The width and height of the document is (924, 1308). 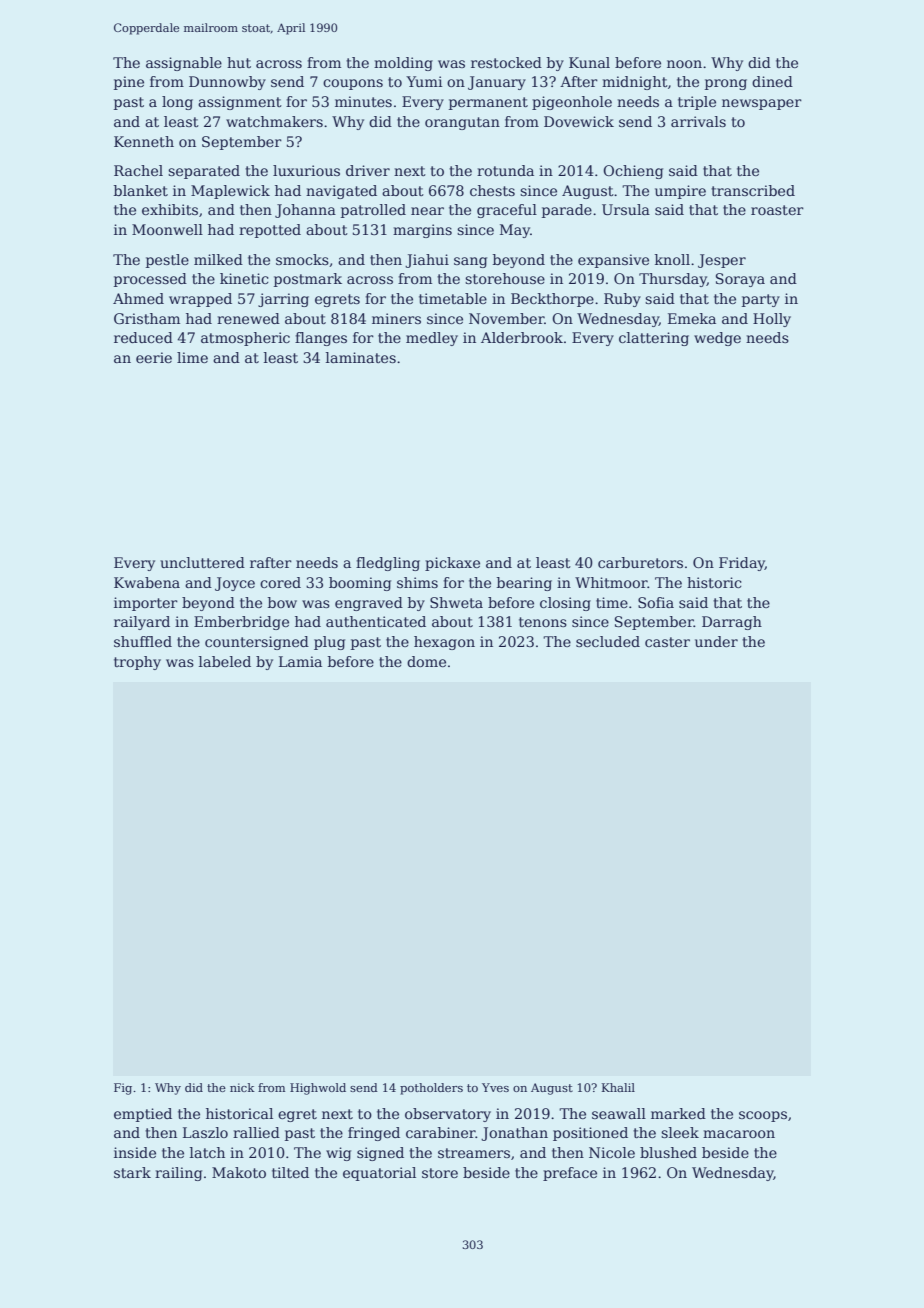 I want to click on Fig, so click(x=123, y=1089).
